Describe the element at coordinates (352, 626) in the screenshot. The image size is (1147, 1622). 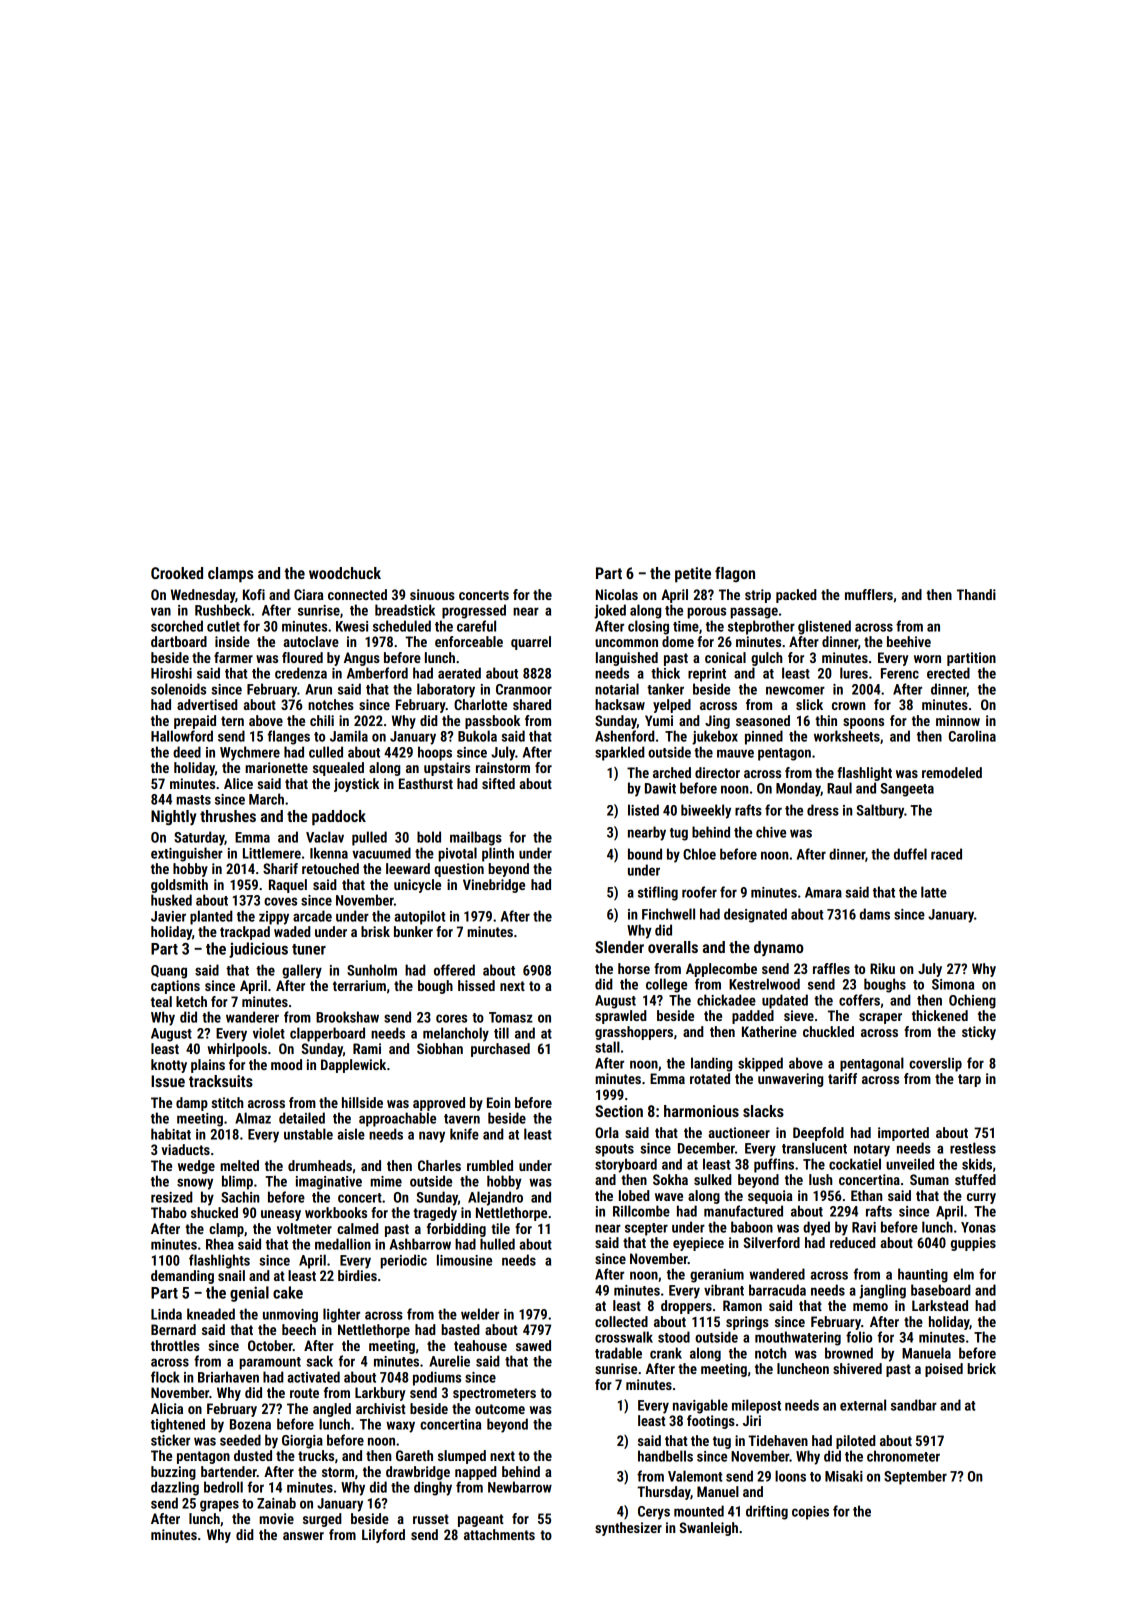
I see `Kwesi` at that location.
